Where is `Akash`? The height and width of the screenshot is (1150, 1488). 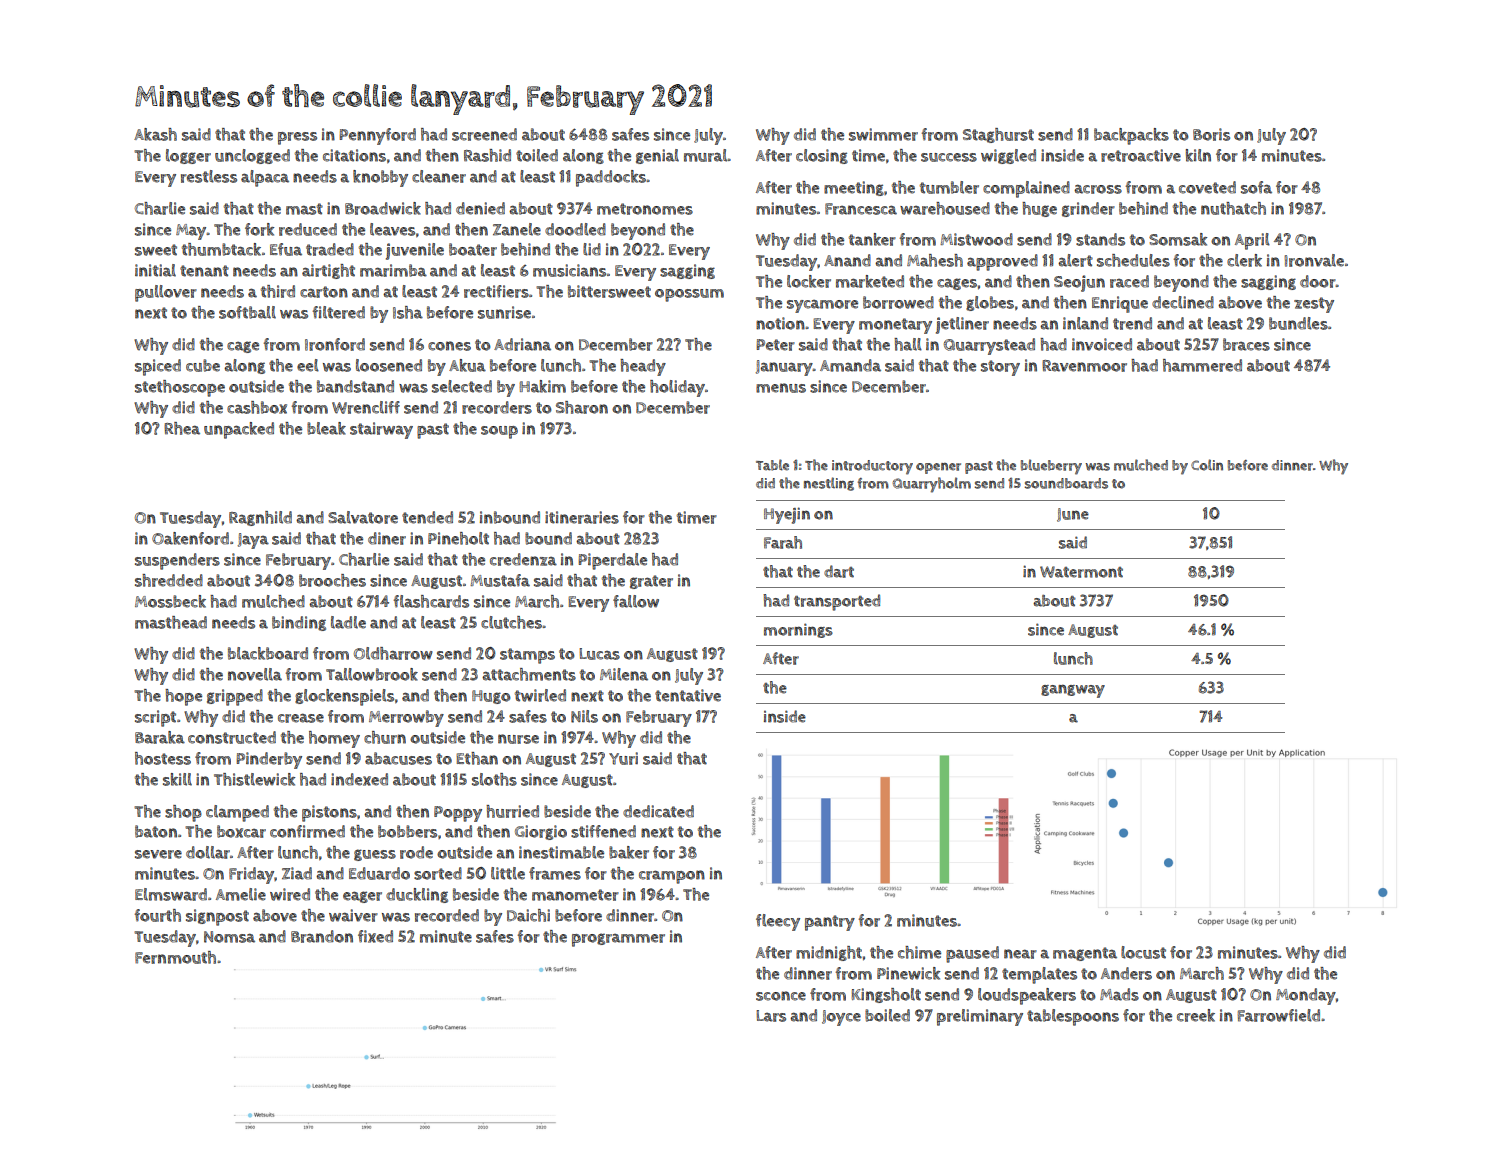 Akash is located at coordinates (155, 134).
